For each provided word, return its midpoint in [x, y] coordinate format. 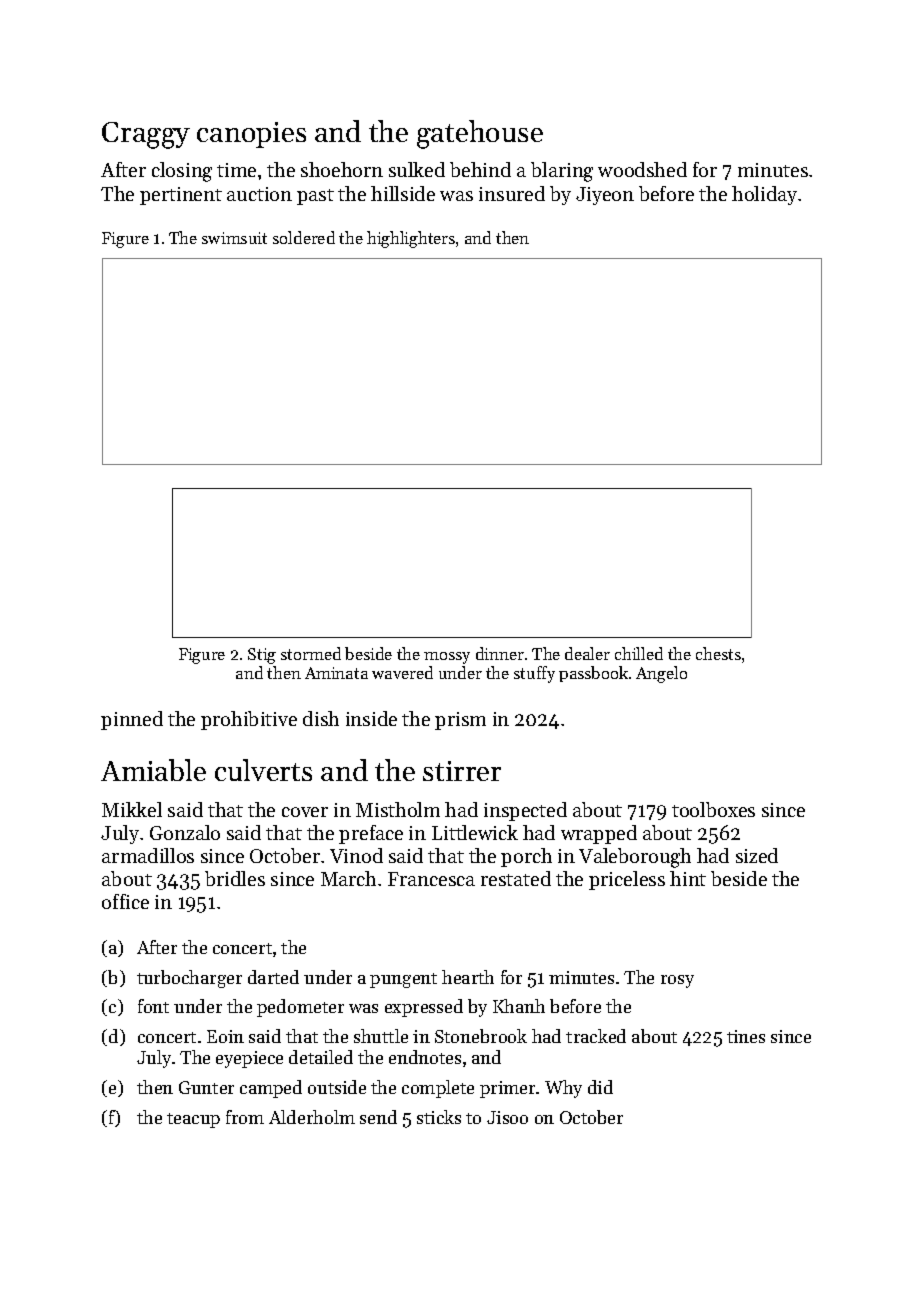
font [153, 1006]
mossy [447, 658]
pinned [132, 720]
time [236, 170]
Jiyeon [605, 196]
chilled [639, 653]
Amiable [153, 770]
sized [757, 855]
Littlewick [475, 832]
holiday [764, 195]
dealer [587, 653]
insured [512, 193]
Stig [262, 656]
